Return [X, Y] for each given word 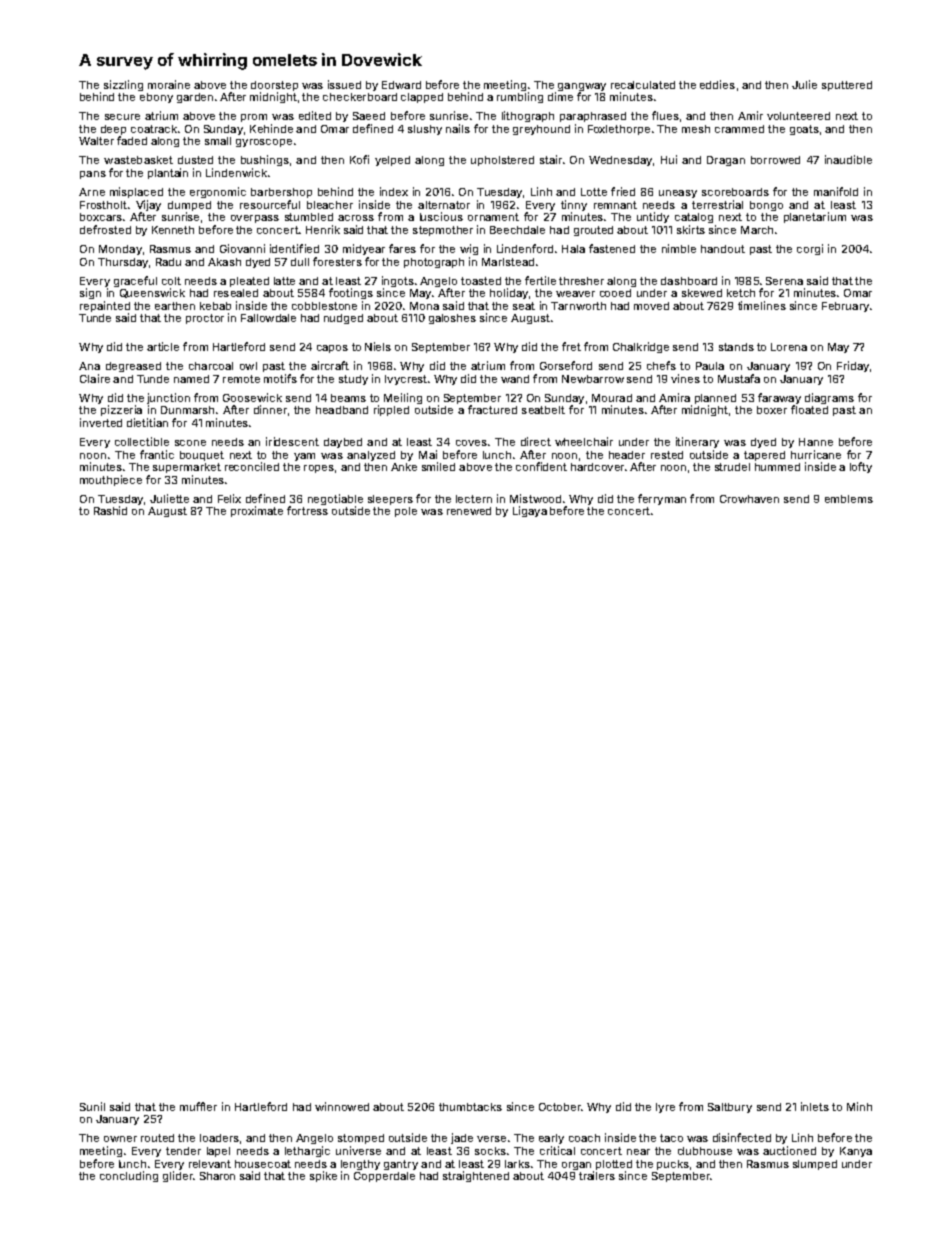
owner [120, 1139]
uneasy [678, 194]
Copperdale [384, 1177]
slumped [815, 1165]
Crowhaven [749, 499]
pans [93, 175]
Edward [401, 85]
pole [406, 512]
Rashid [110, 510]
